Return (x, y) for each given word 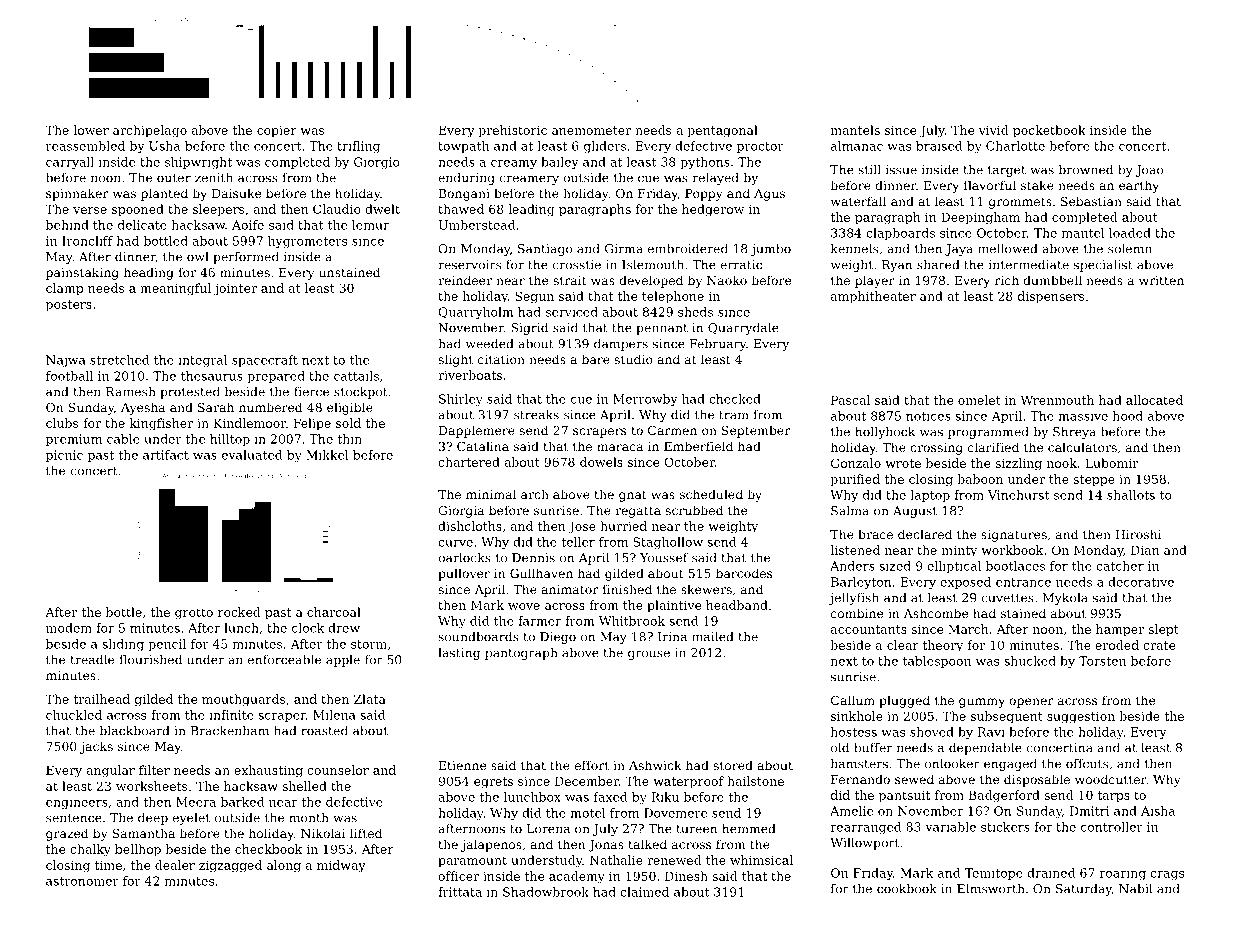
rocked (239, 612)
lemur (370, 225)
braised (939, 146)
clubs (62, 423)
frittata (460, 892)
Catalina (483, 446)
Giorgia (461, 512)
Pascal (850, 400)
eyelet (191, 819)
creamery (529, 180)
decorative (1141, 582)
